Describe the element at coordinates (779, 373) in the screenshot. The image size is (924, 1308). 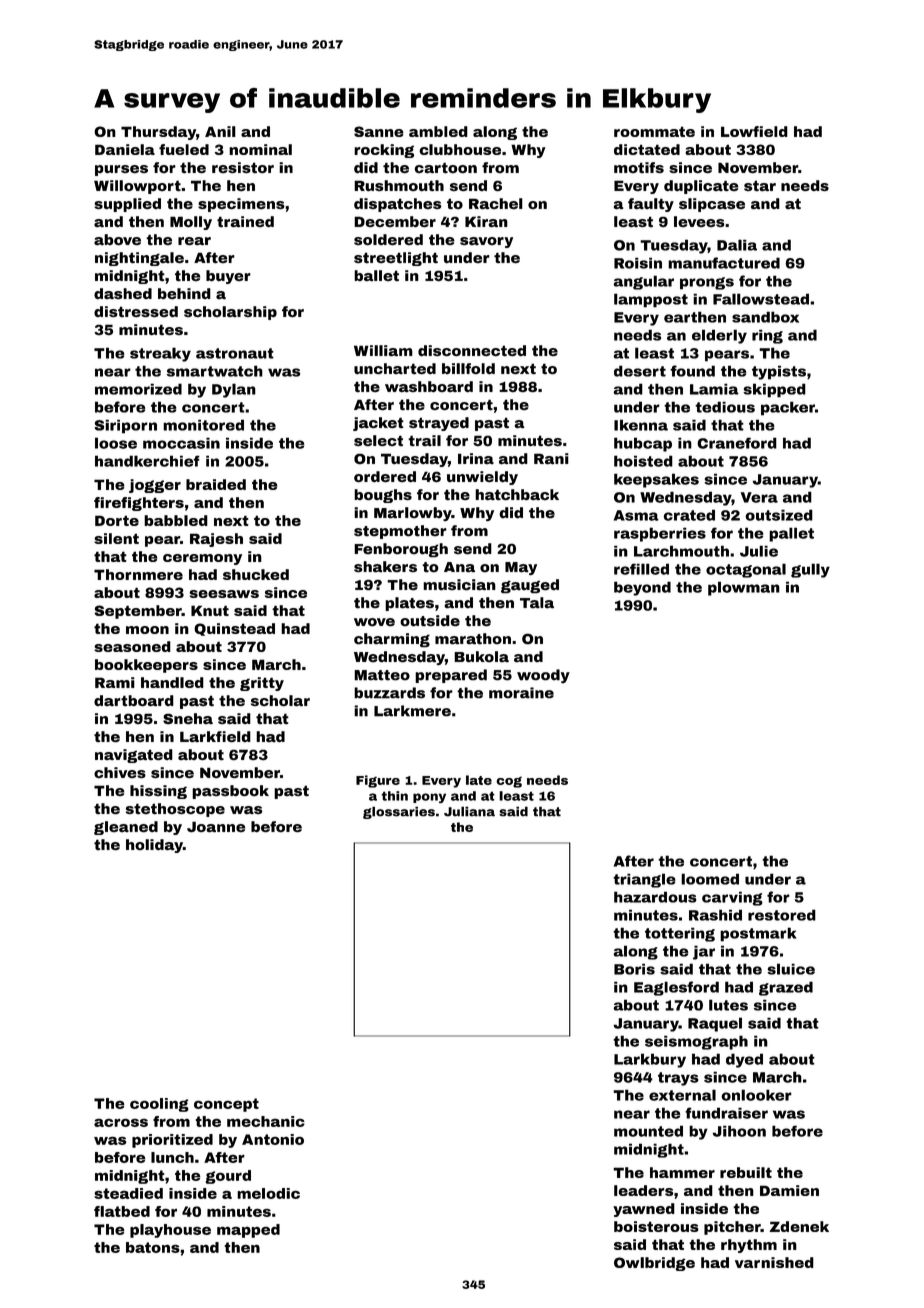
I see `typists` at that location.
